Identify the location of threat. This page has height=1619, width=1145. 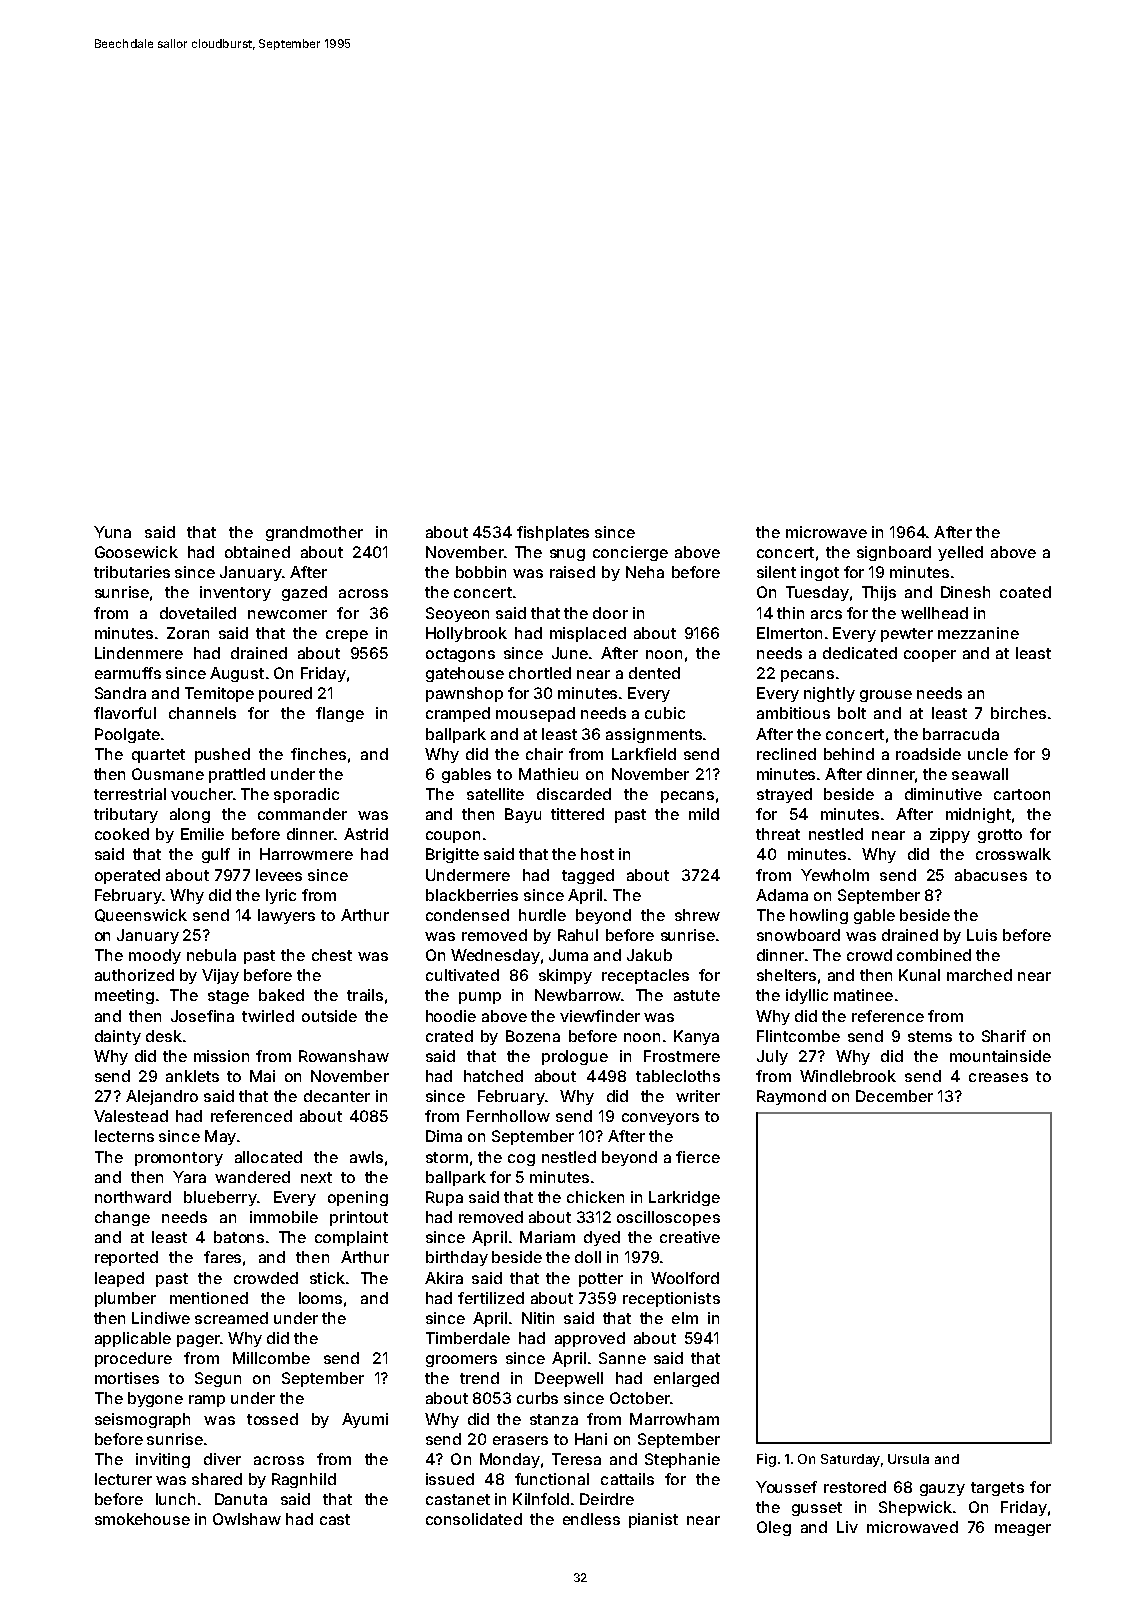
(778, 834).
